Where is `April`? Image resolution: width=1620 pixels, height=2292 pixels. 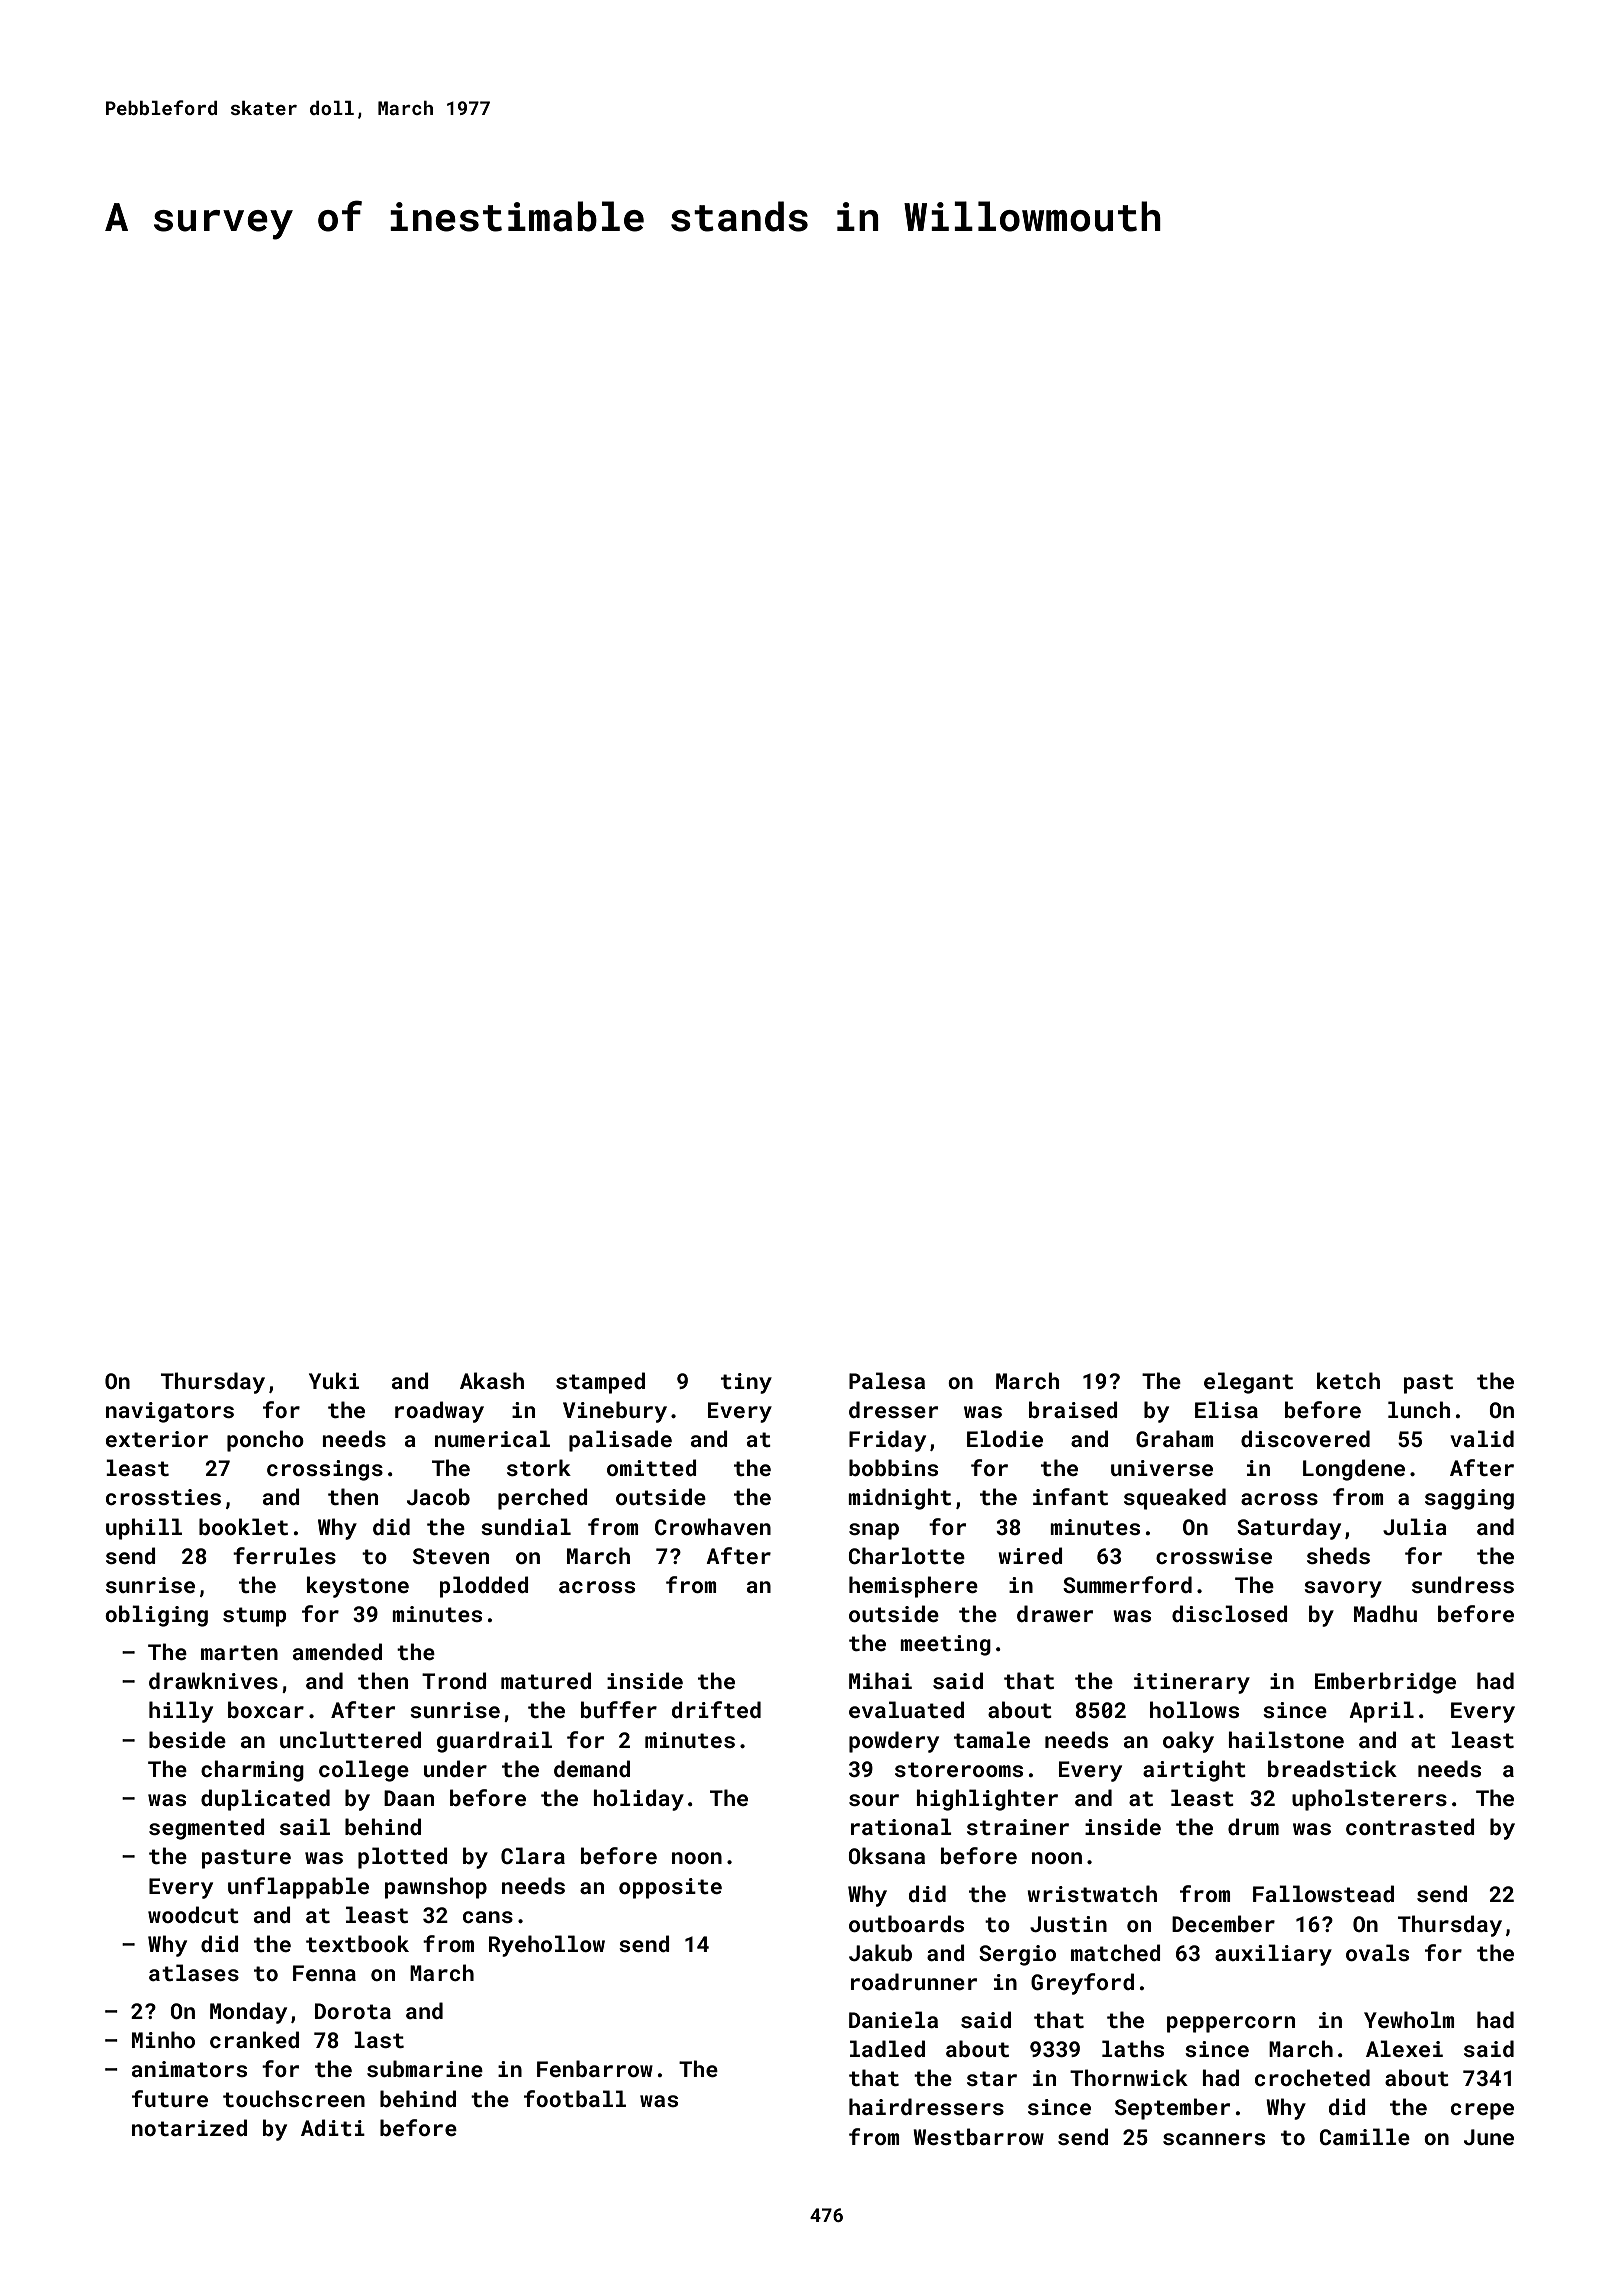
April is located at coordinates (1381, 1712).
